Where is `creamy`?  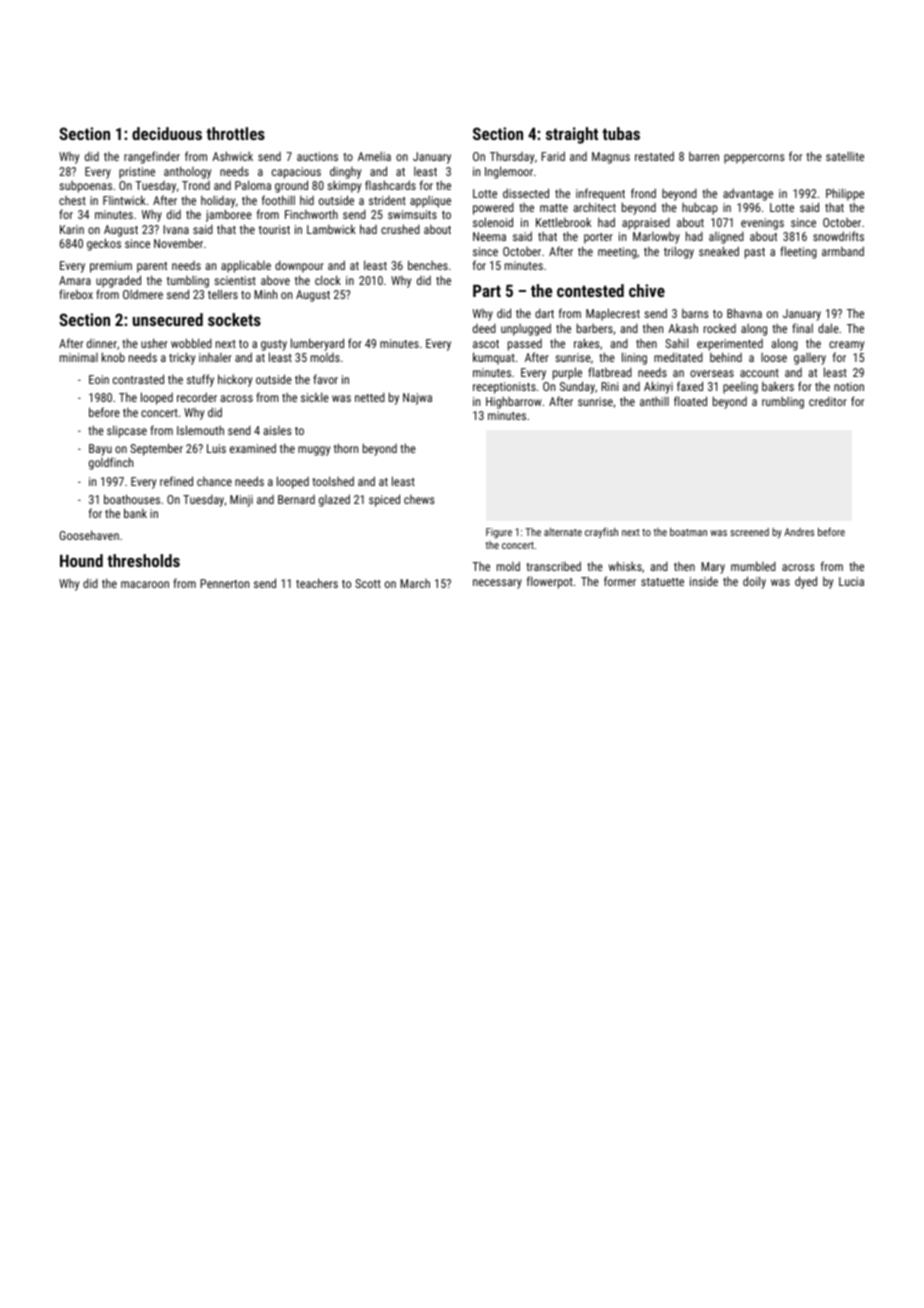 creamy is located at coordinates (846, 346).
